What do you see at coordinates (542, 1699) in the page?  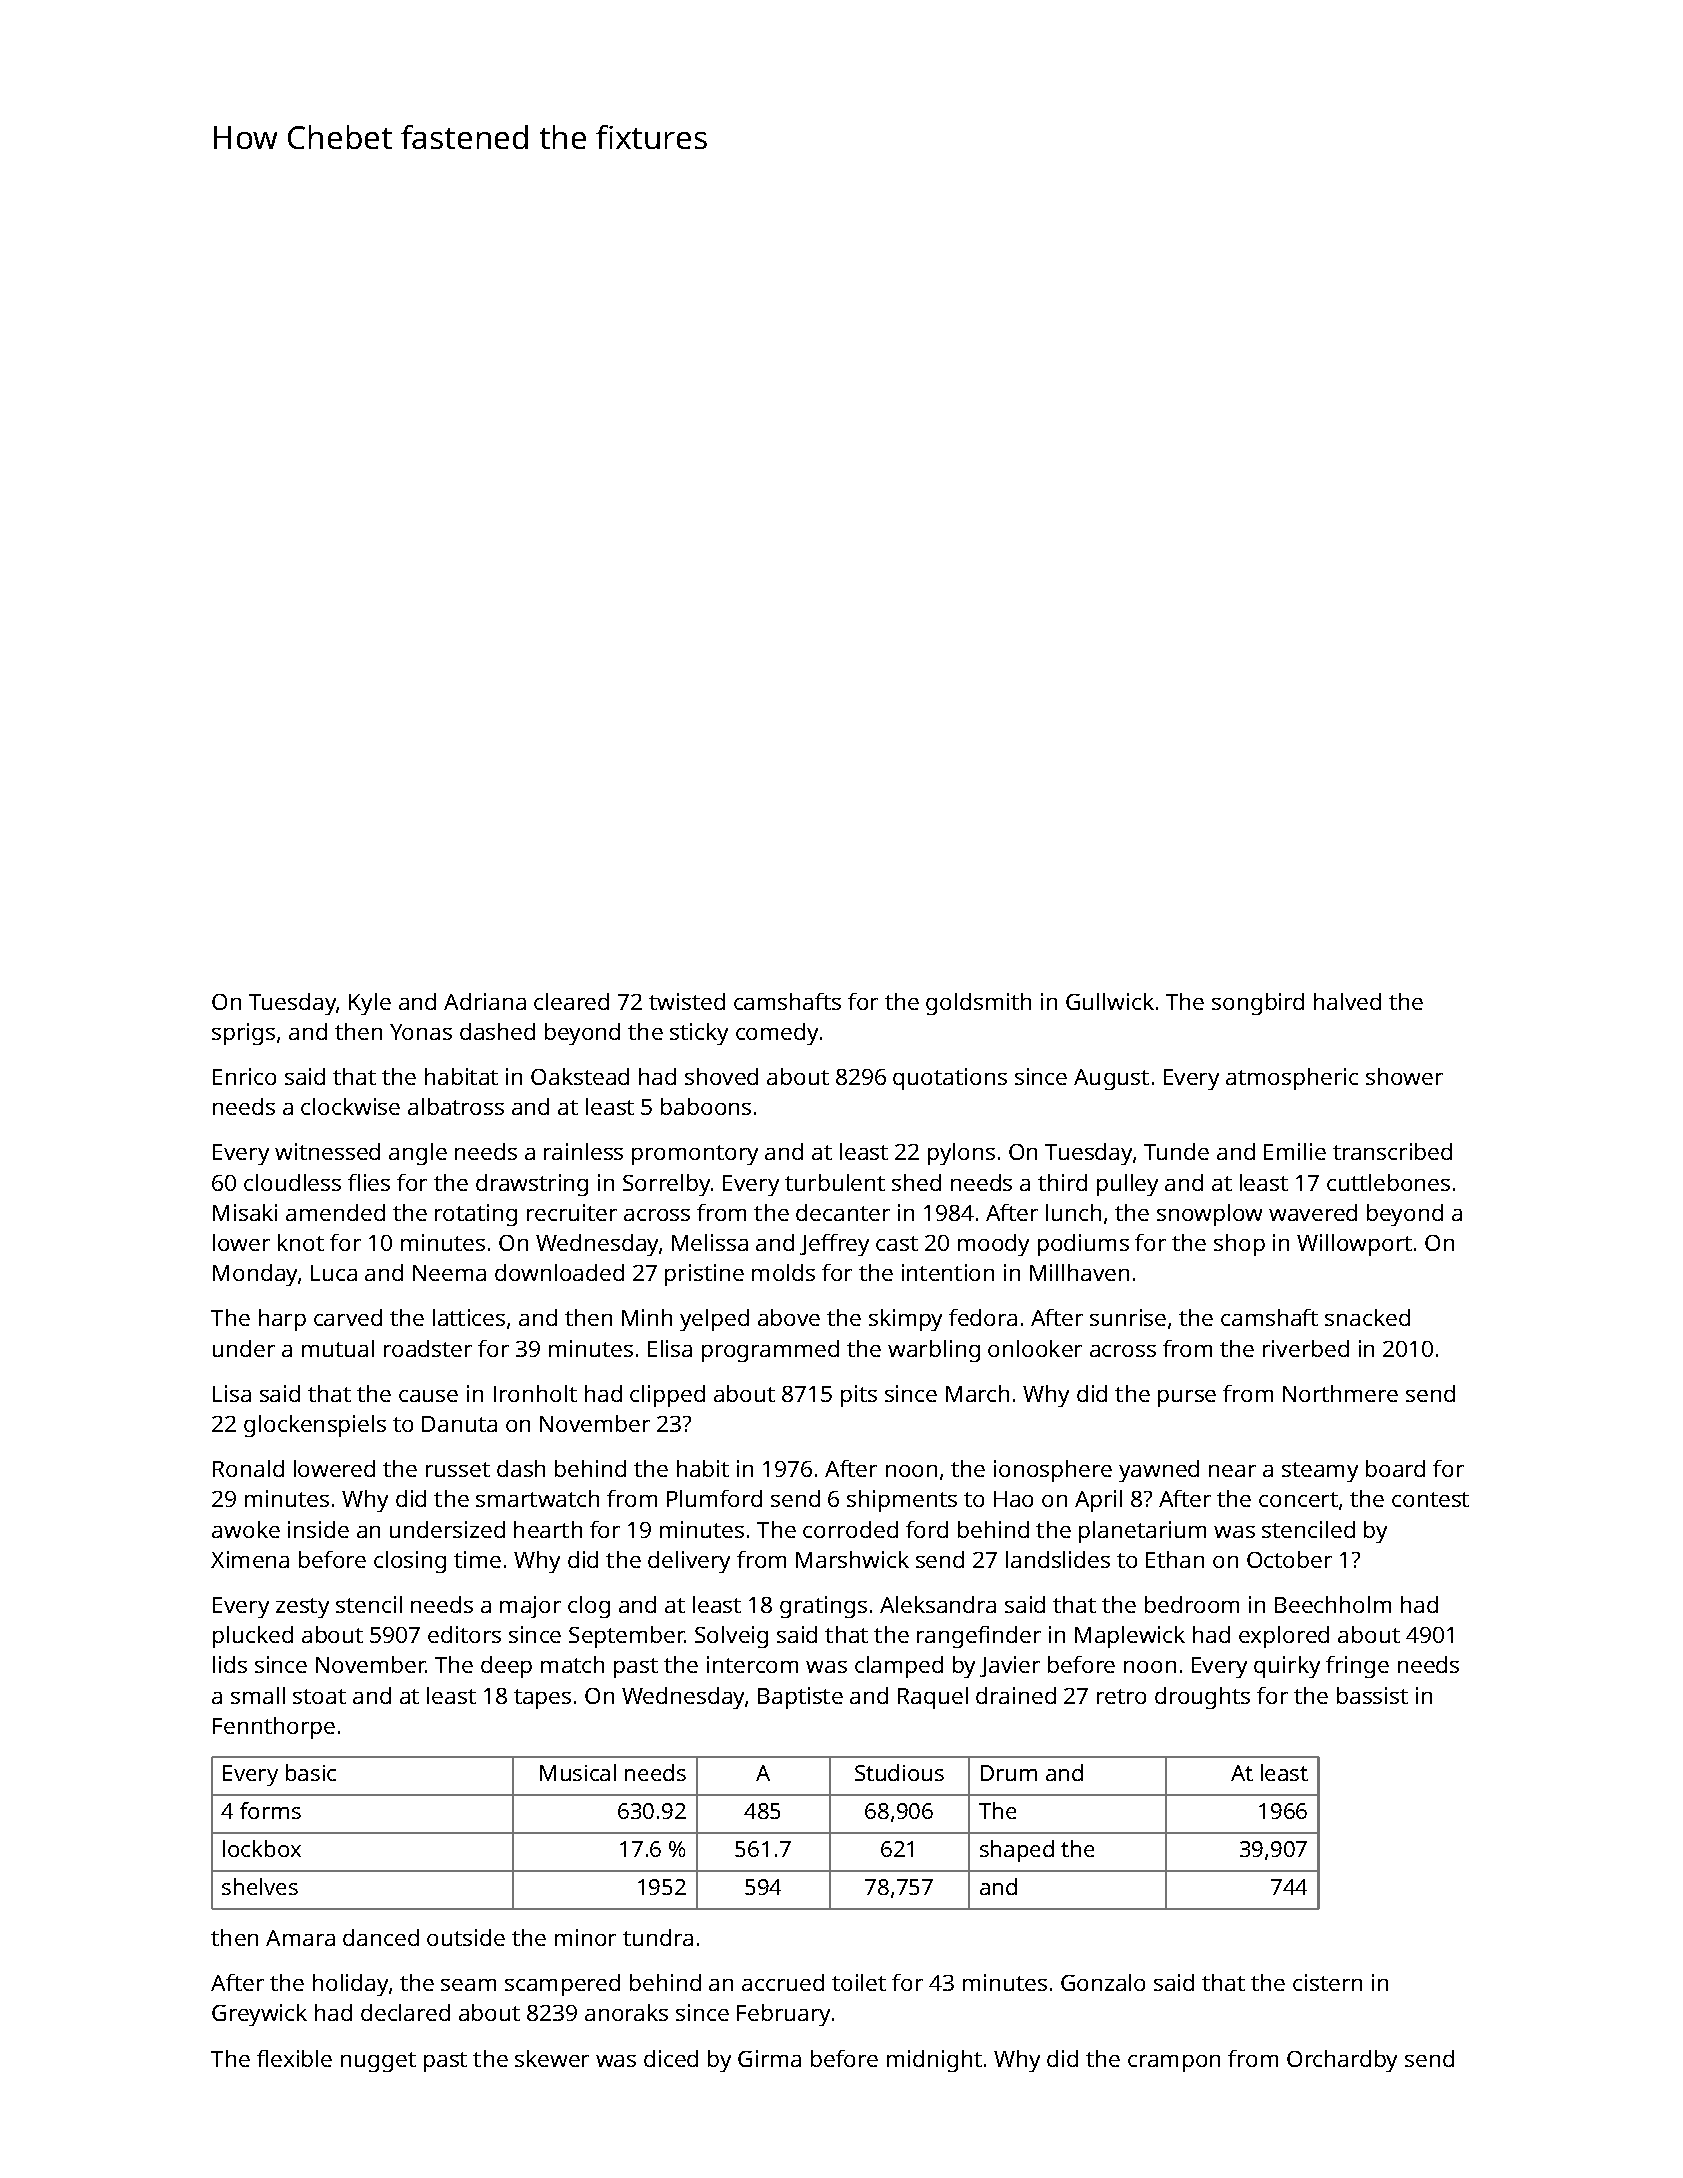 I see `tapes` at bounding box center [542, 1699].
